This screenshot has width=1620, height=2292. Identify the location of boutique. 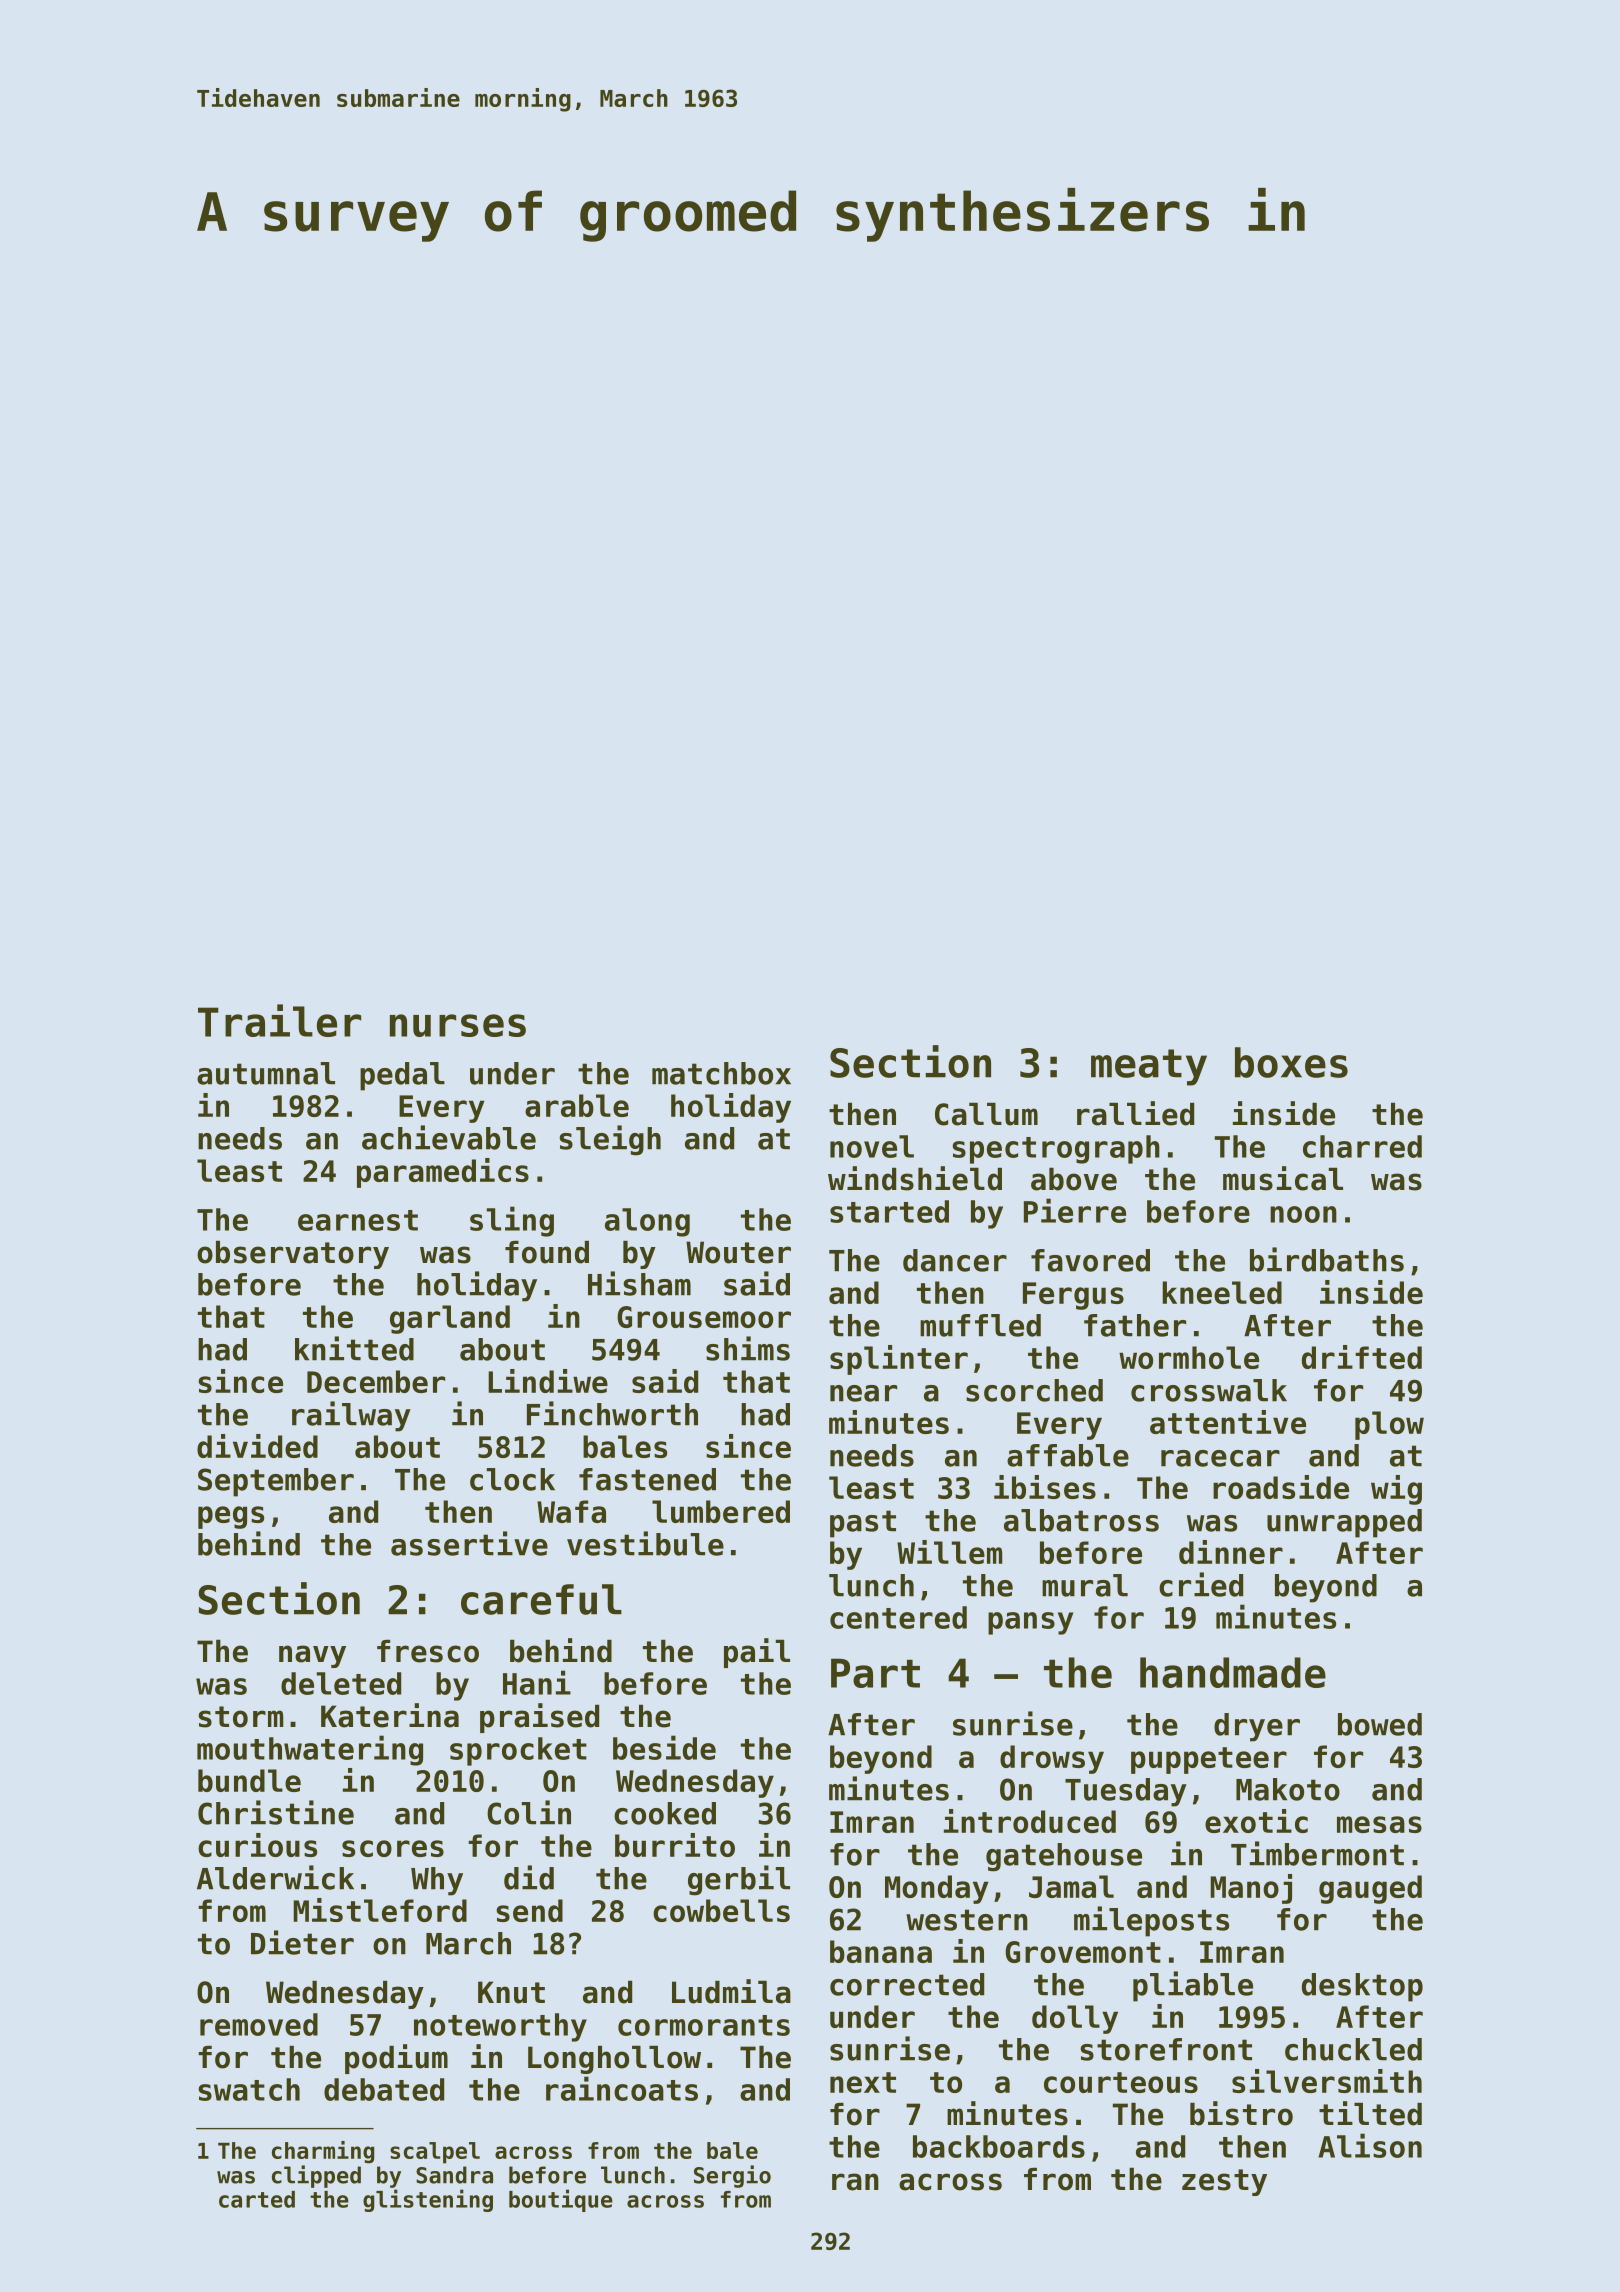
(561, 2200).
